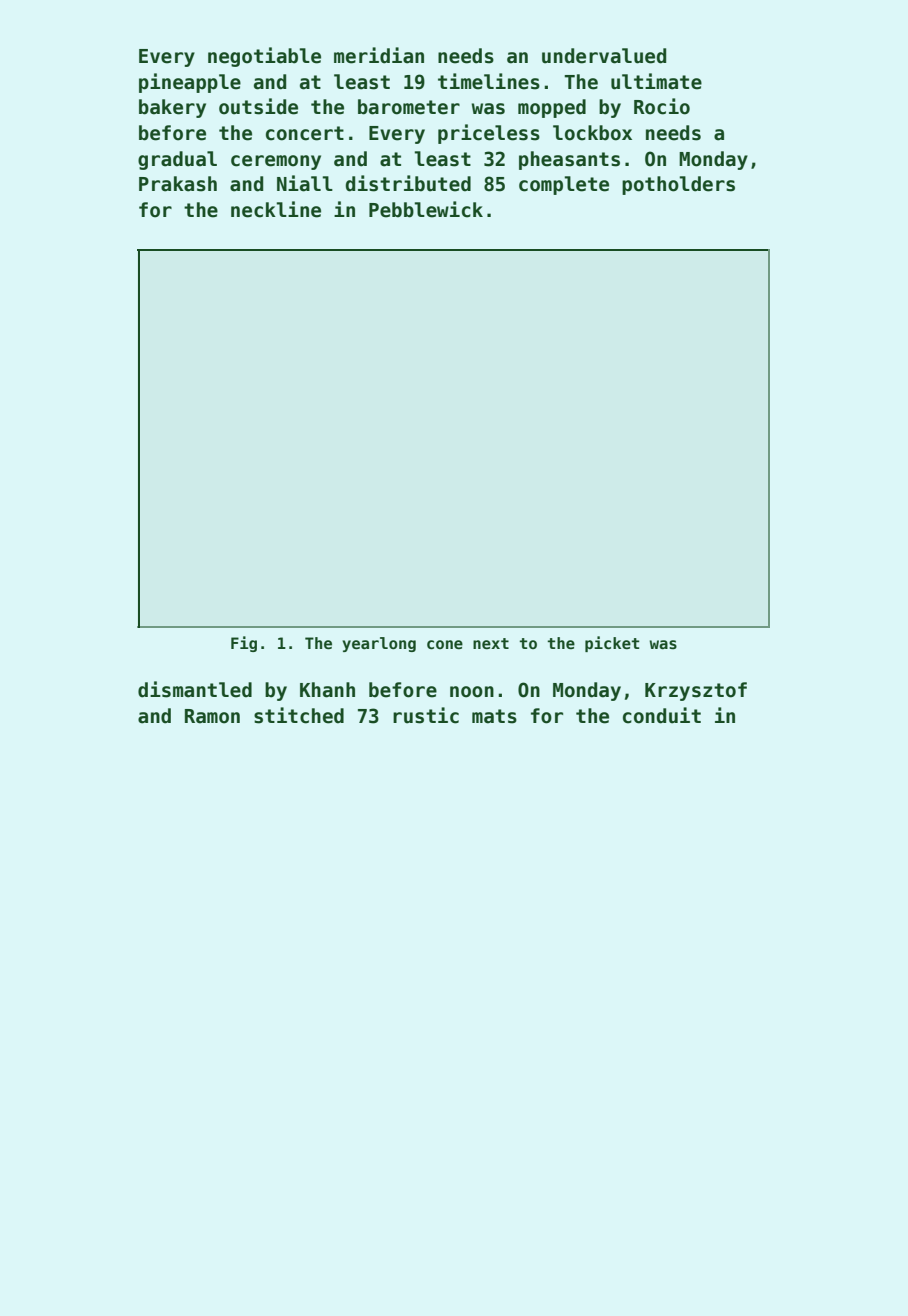  What do you see at coordinates (696, 691) in the document?
I see `Krzysztof` at bounding box center [696, 691].
